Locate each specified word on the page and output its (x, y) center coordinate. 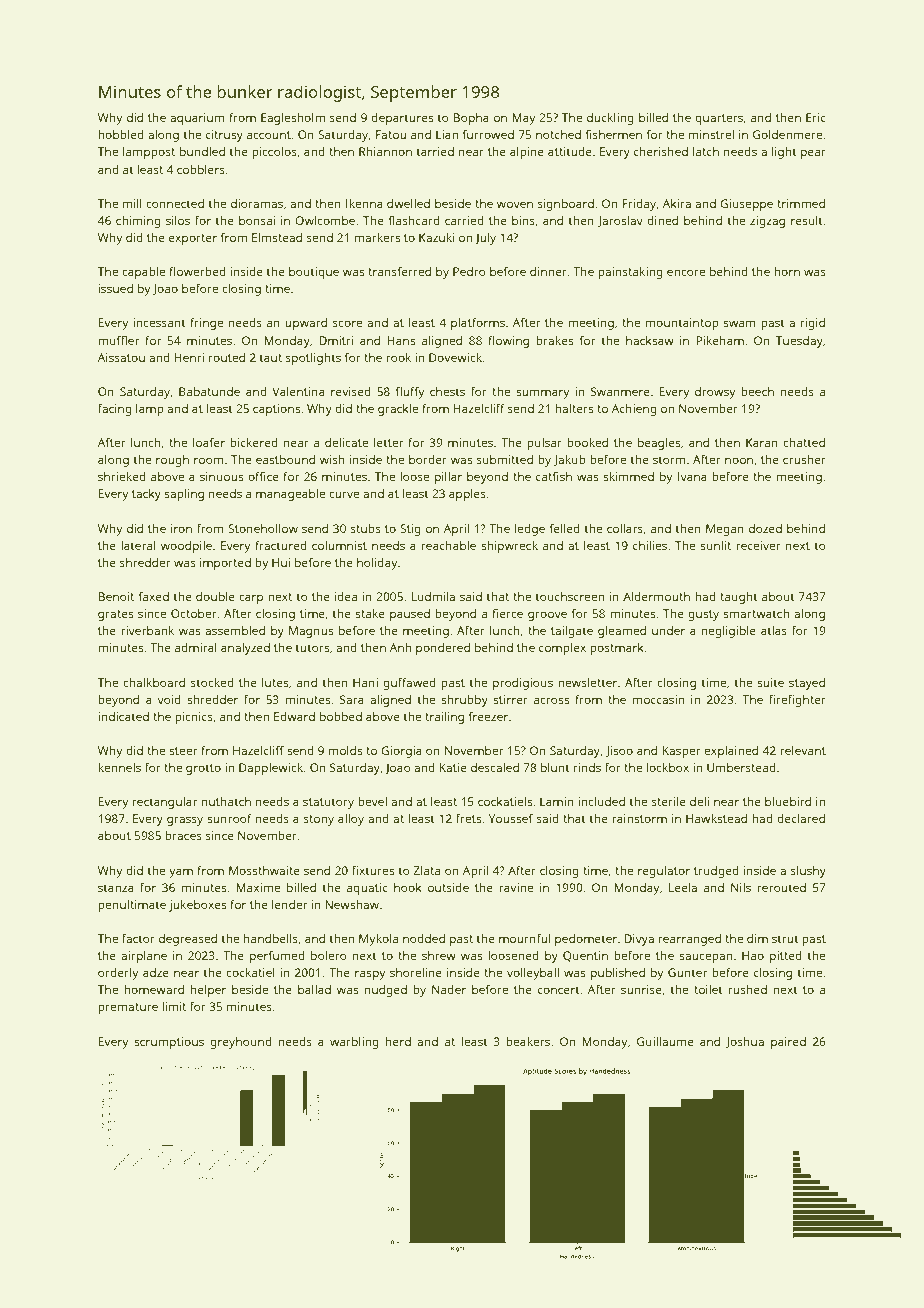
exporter (193, 239)
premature (128, 1008)
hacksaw (650, 340)
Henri (189, 357)
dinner (548, 271)
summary (542, 394)
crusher (804, 459)
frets (468, 818)
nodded (424, 938)
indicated (123, 716)
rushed (747, 989)
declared (801, 818)
